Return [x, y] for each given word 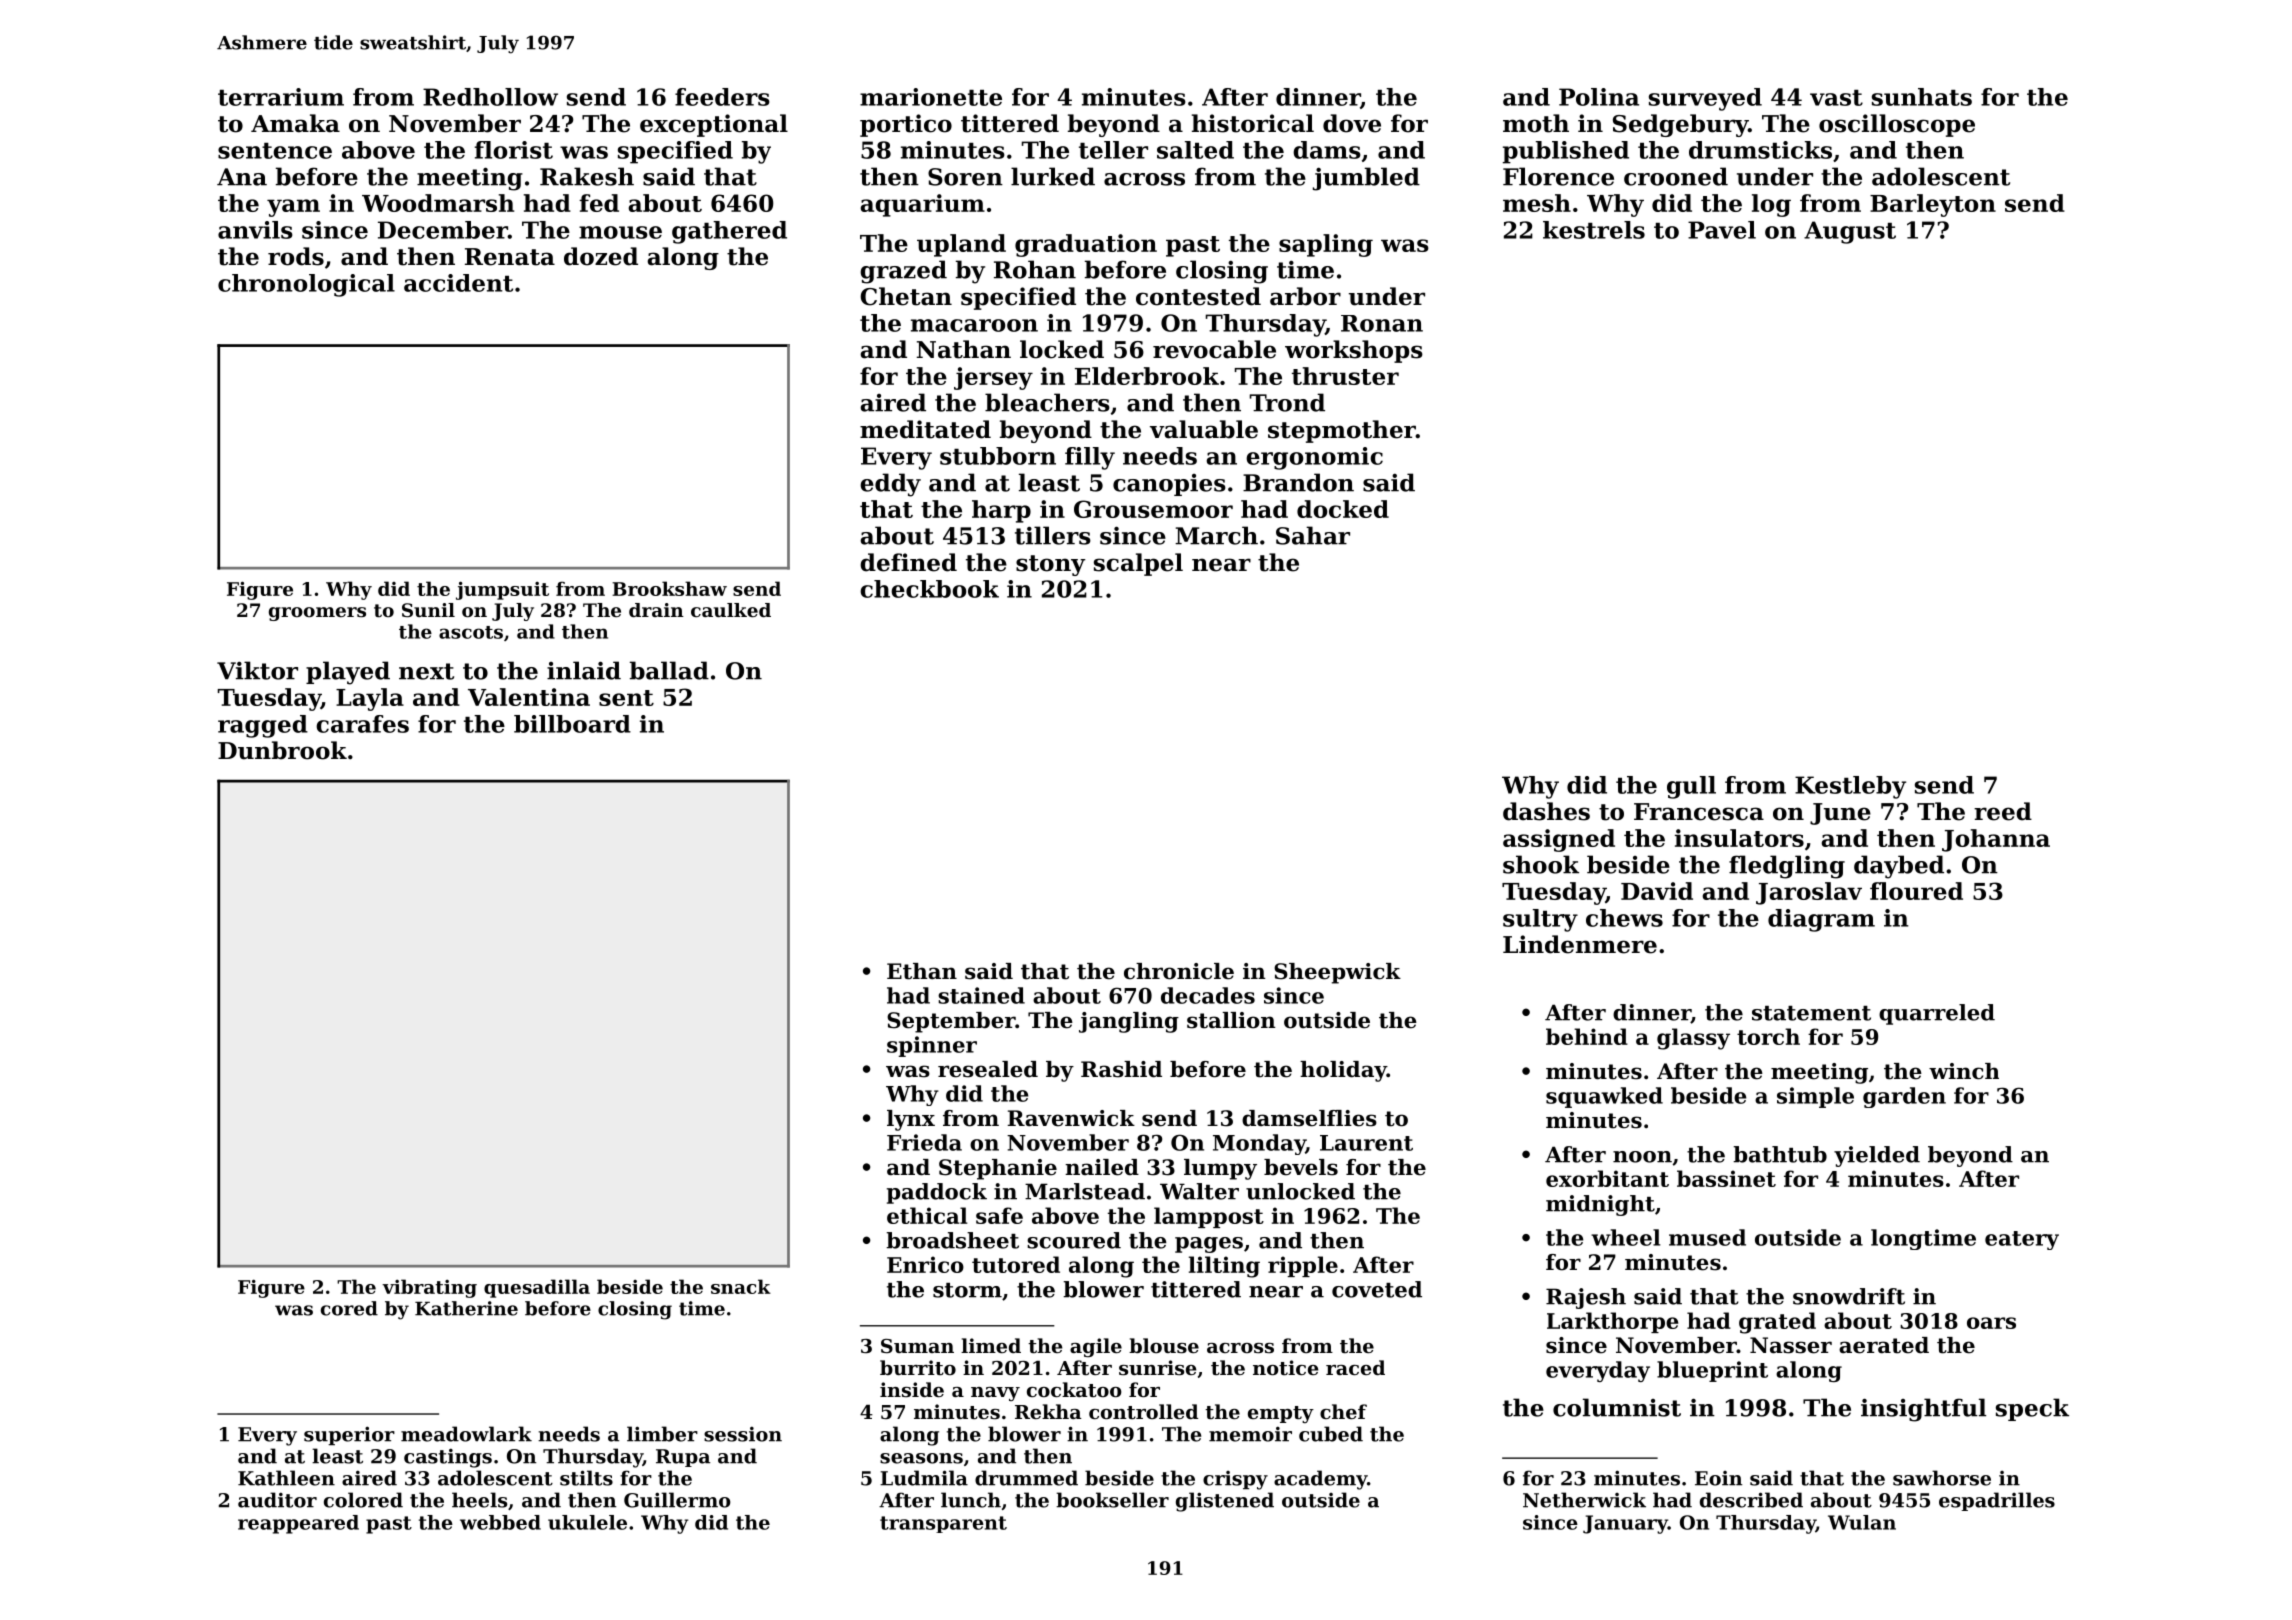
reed [2003, 811]
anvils [255, 230]
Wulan [1862, 1522]
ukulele [587, 1522]
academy [1320, 1480]
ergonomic [1314, 458]
